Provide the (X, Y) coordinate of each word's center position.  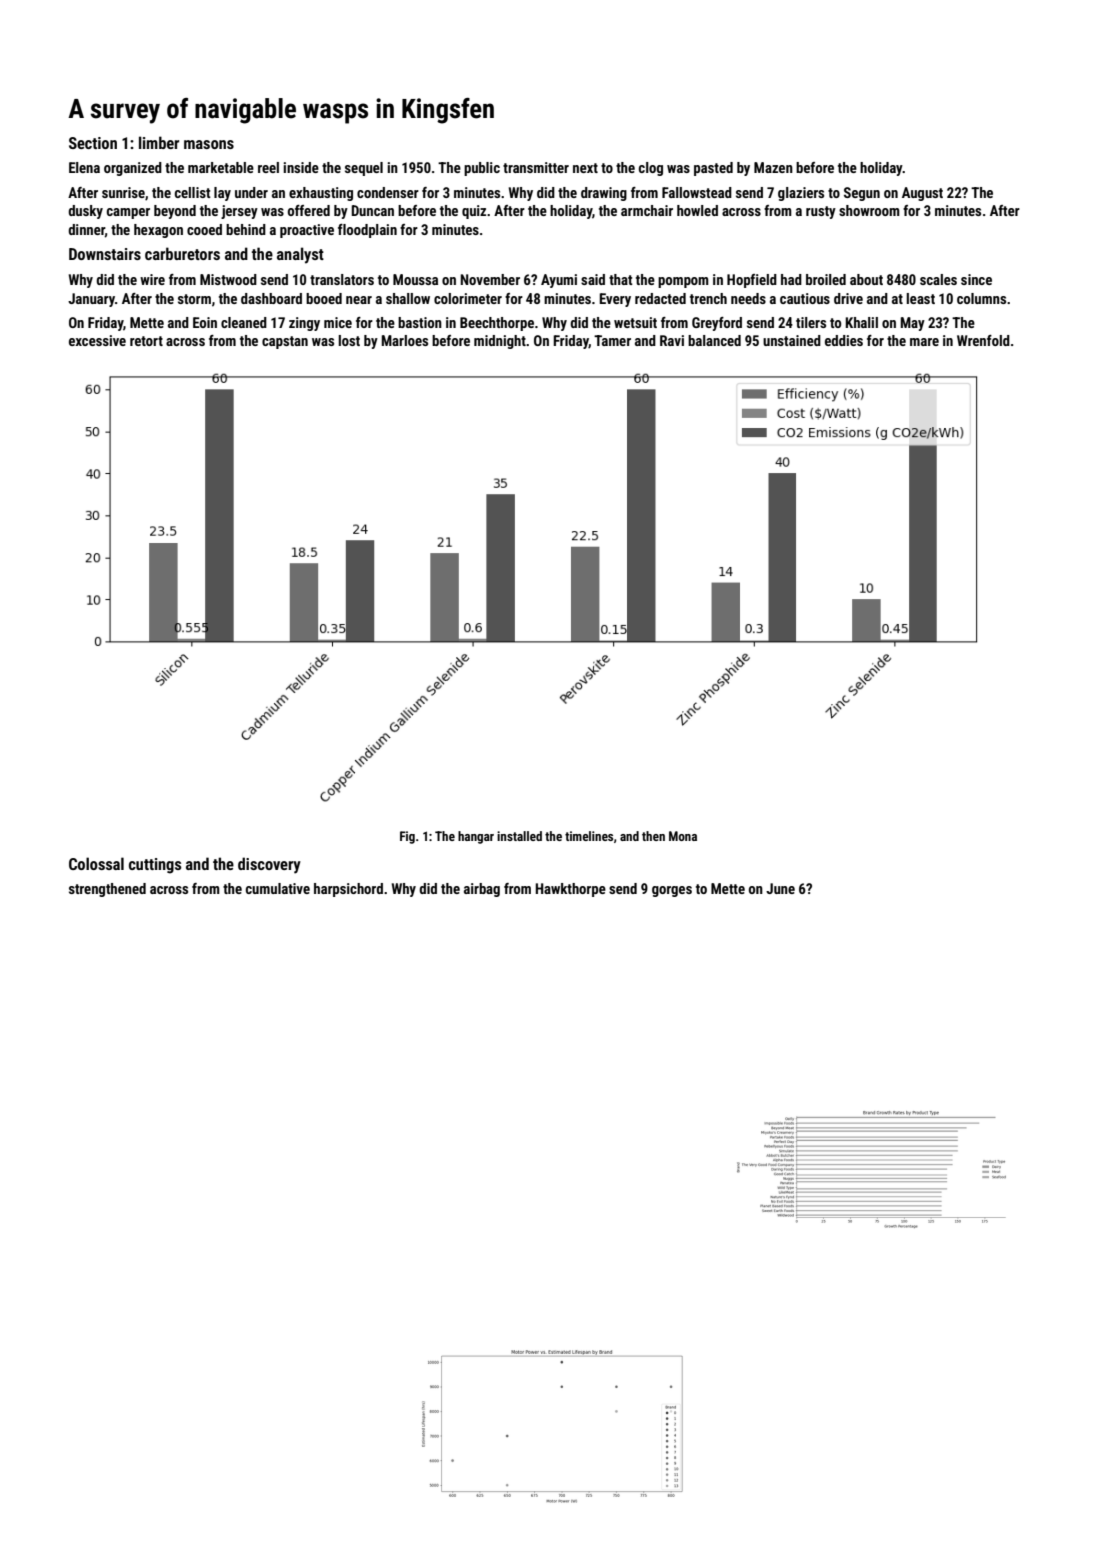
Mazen (773, 167)
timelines (589, 836)
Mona (683, 836)
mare (924, 342)
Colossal (96, 863)
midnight (500, 342)
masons (209, 144)
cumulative (278, 888)
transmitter (536, 167)
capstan (285, 342)
